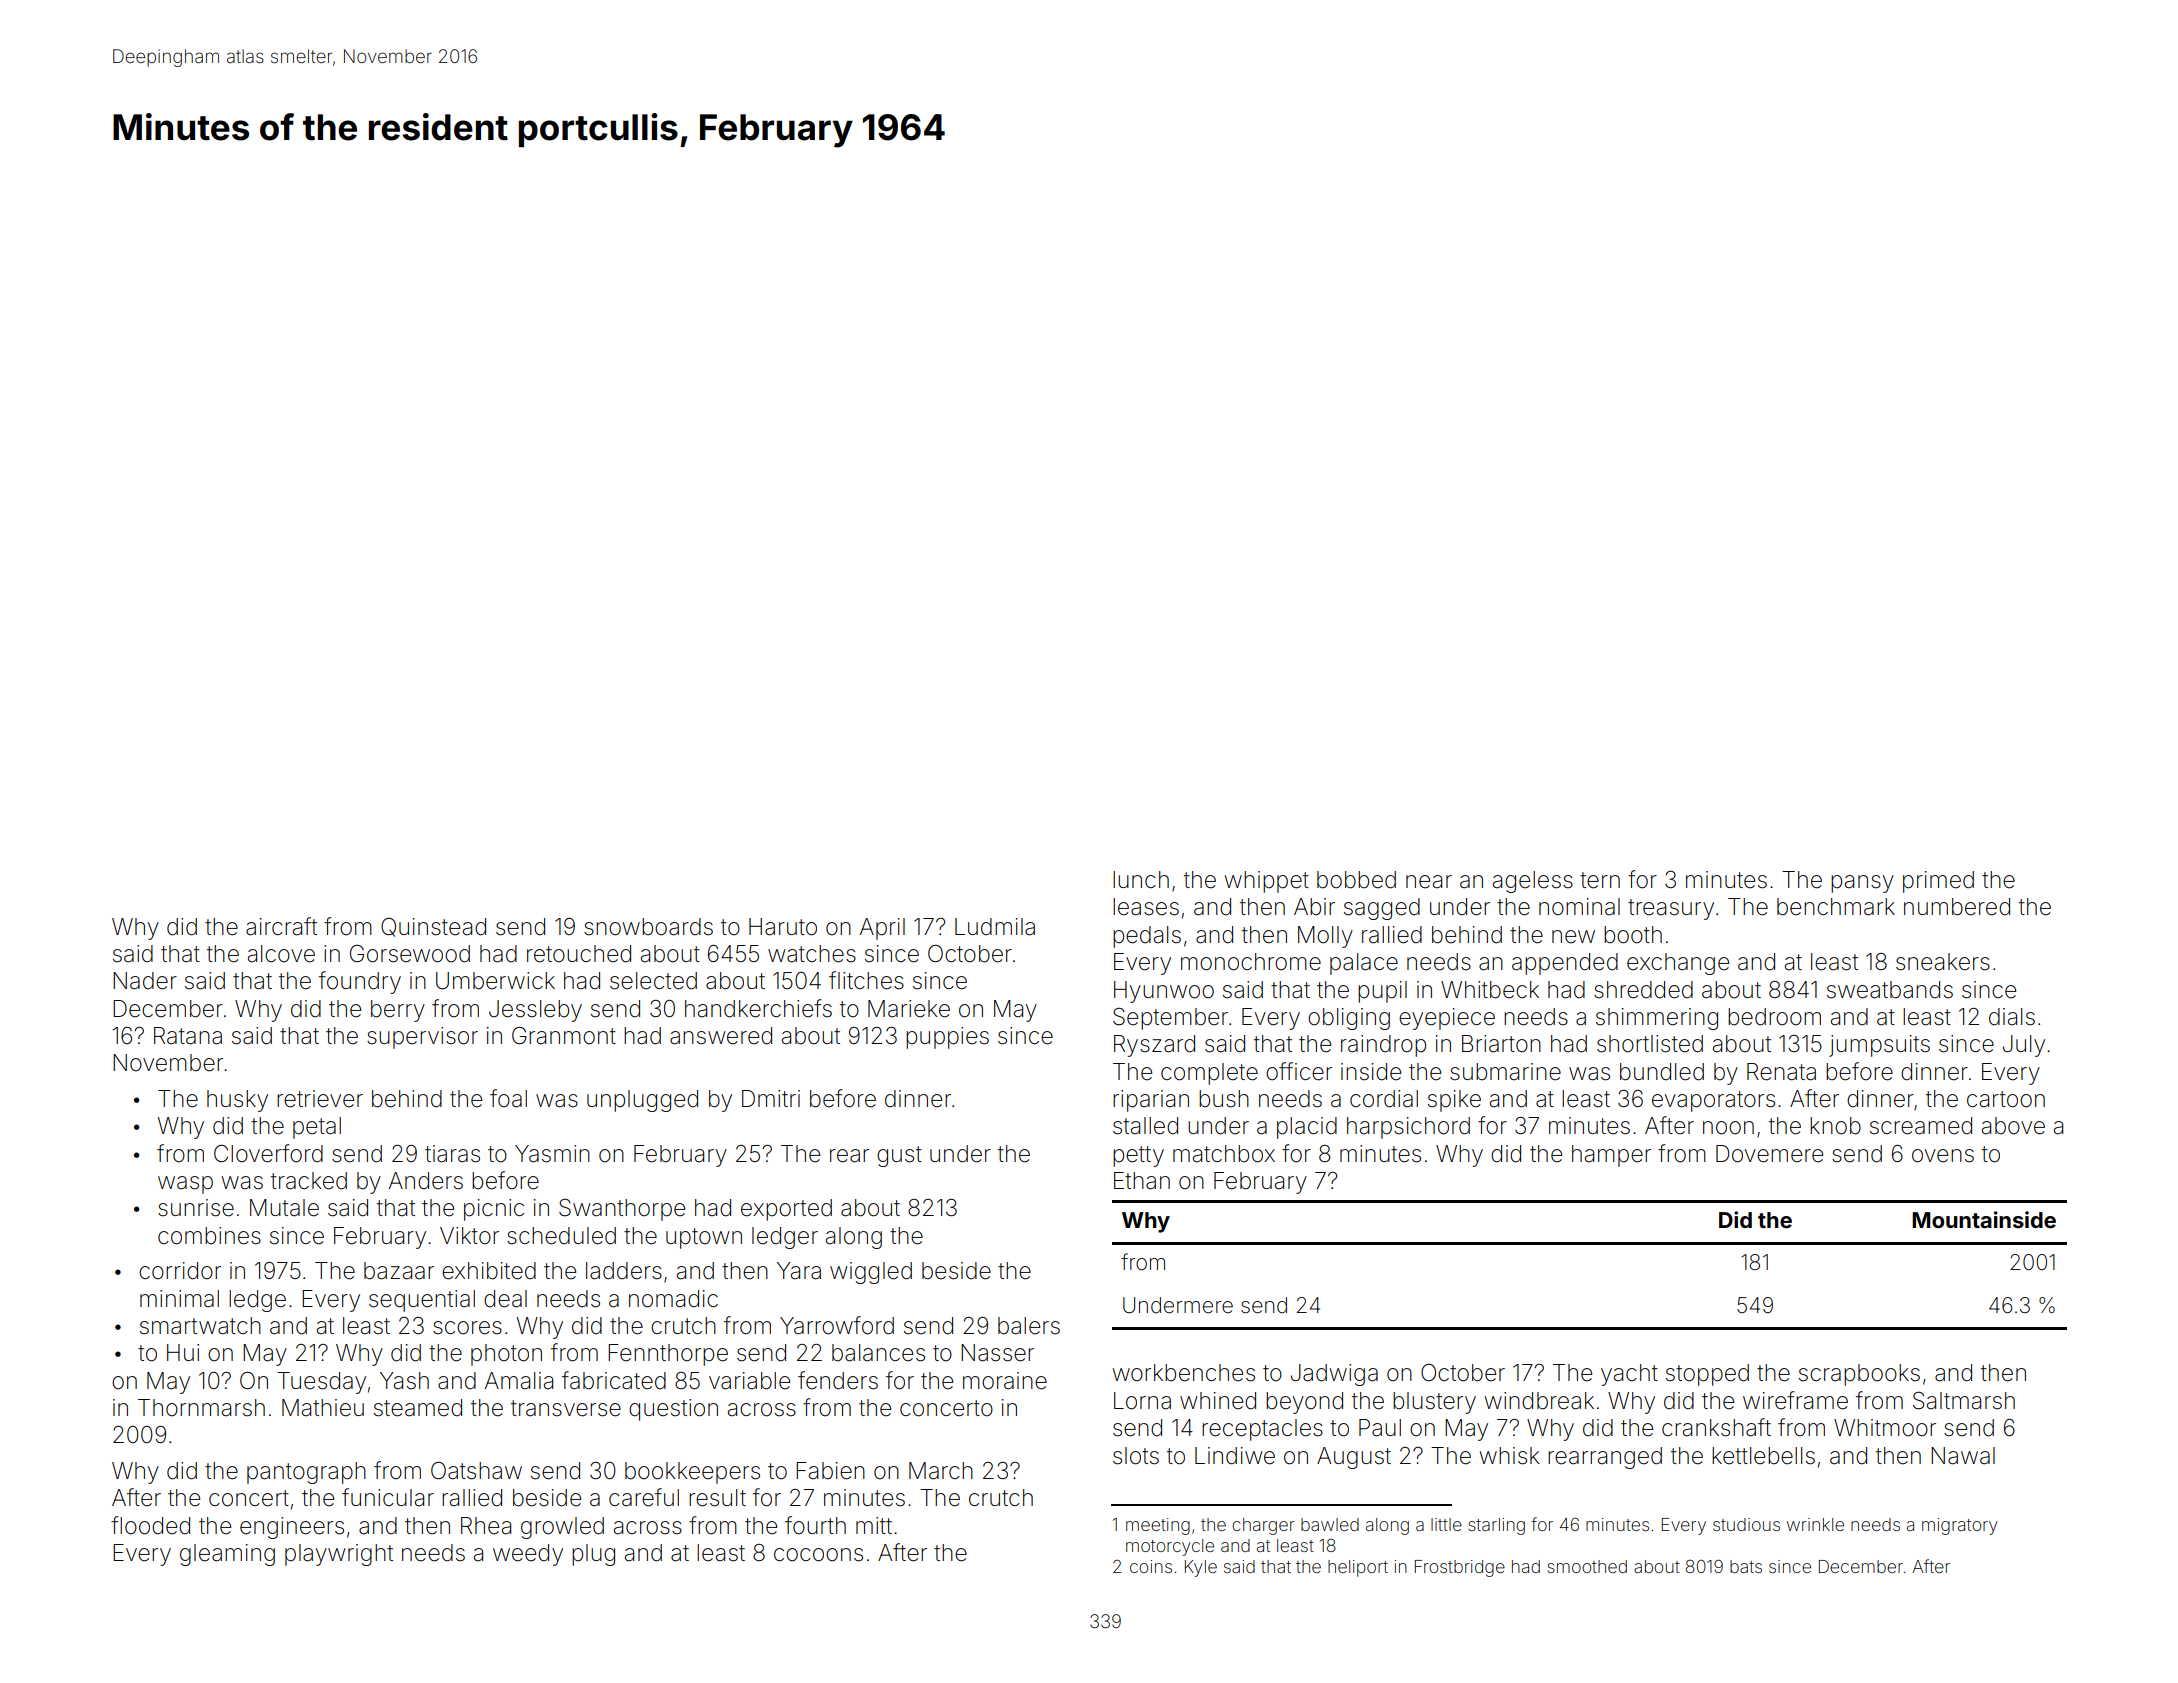 This document has height=1683, width=2178. Describe the element at coordinates (1964, 1401) in the document. I see `Saltmarsh` at that location.
